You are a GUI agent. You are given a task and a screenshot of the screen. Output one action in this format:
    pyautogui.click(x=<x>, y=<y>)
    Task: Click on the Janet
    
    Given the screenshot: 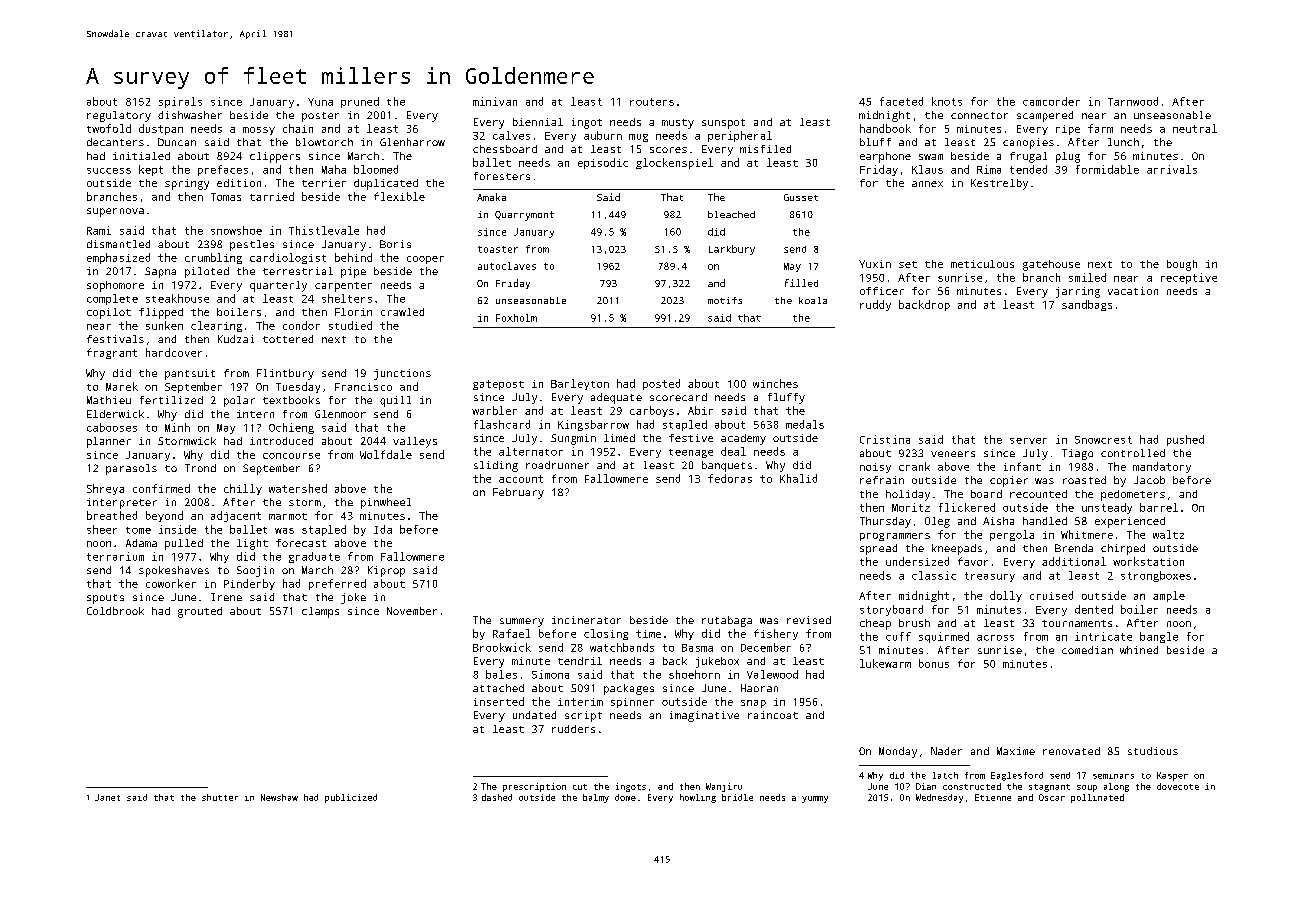 What is the action you would take?
    pyautogui.click(x=107, y=797)
